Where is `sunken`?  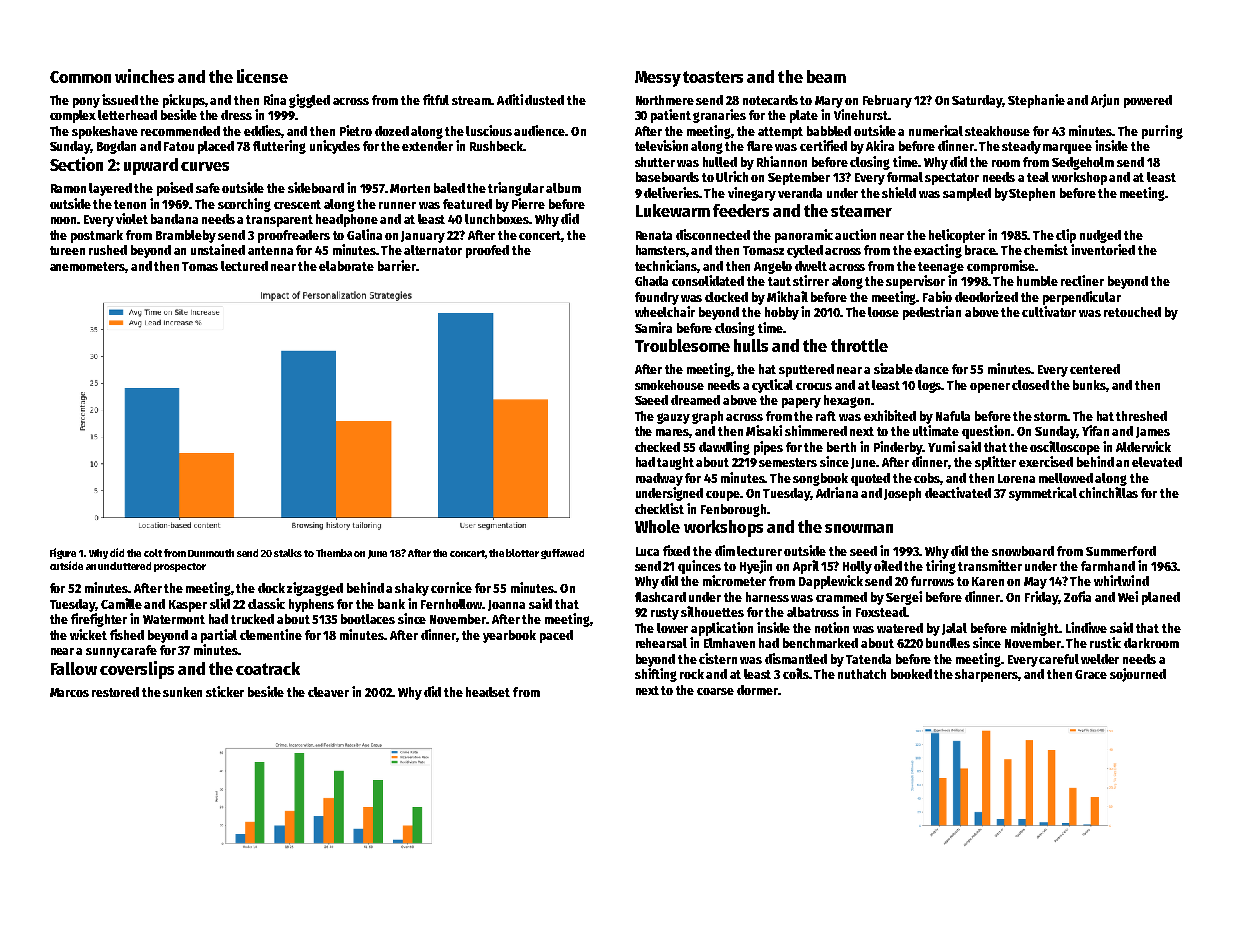
sunken is located at coordinates (182, 692).
